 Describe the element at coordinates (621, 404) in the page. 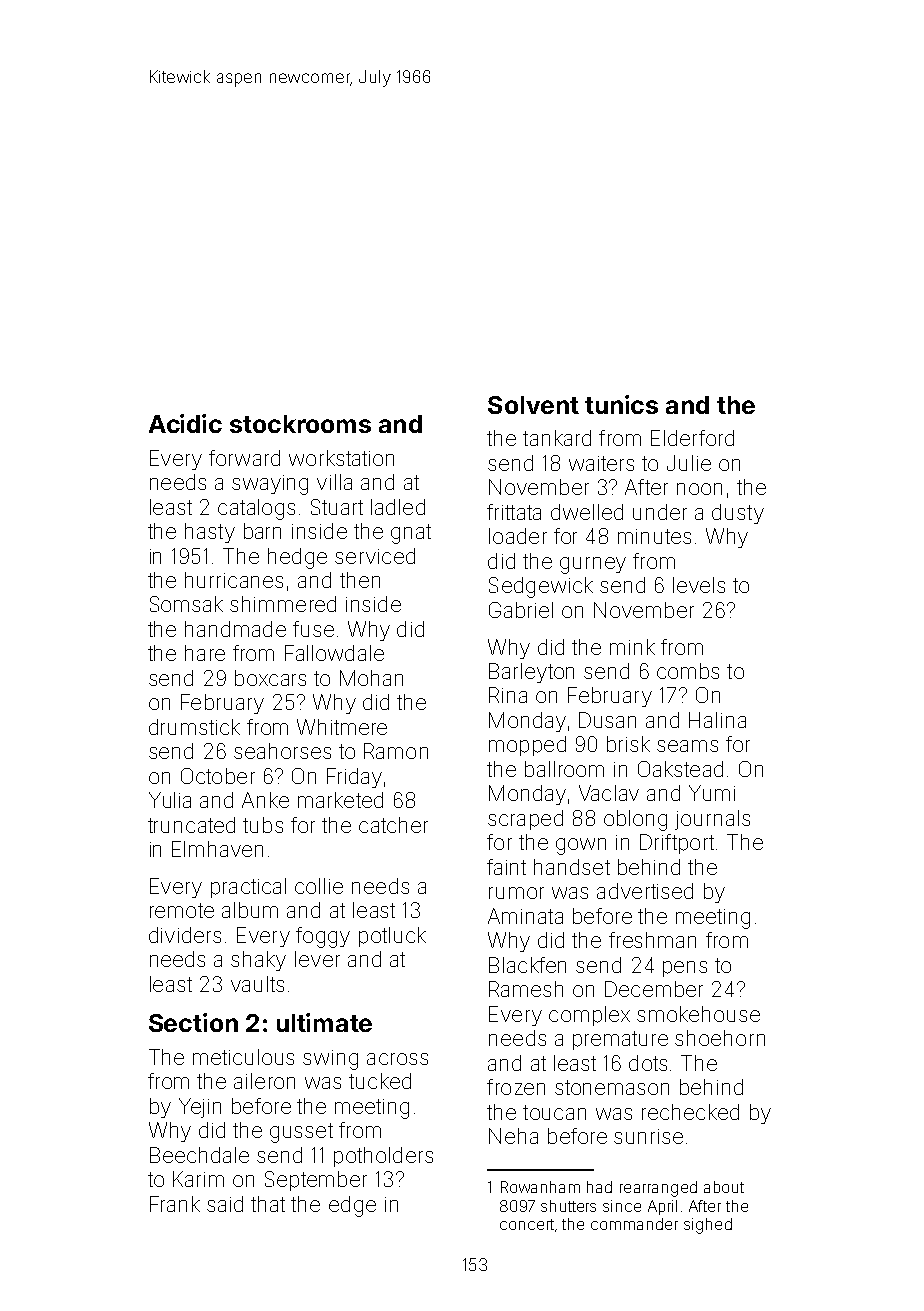

I see `tunics` at that location.
